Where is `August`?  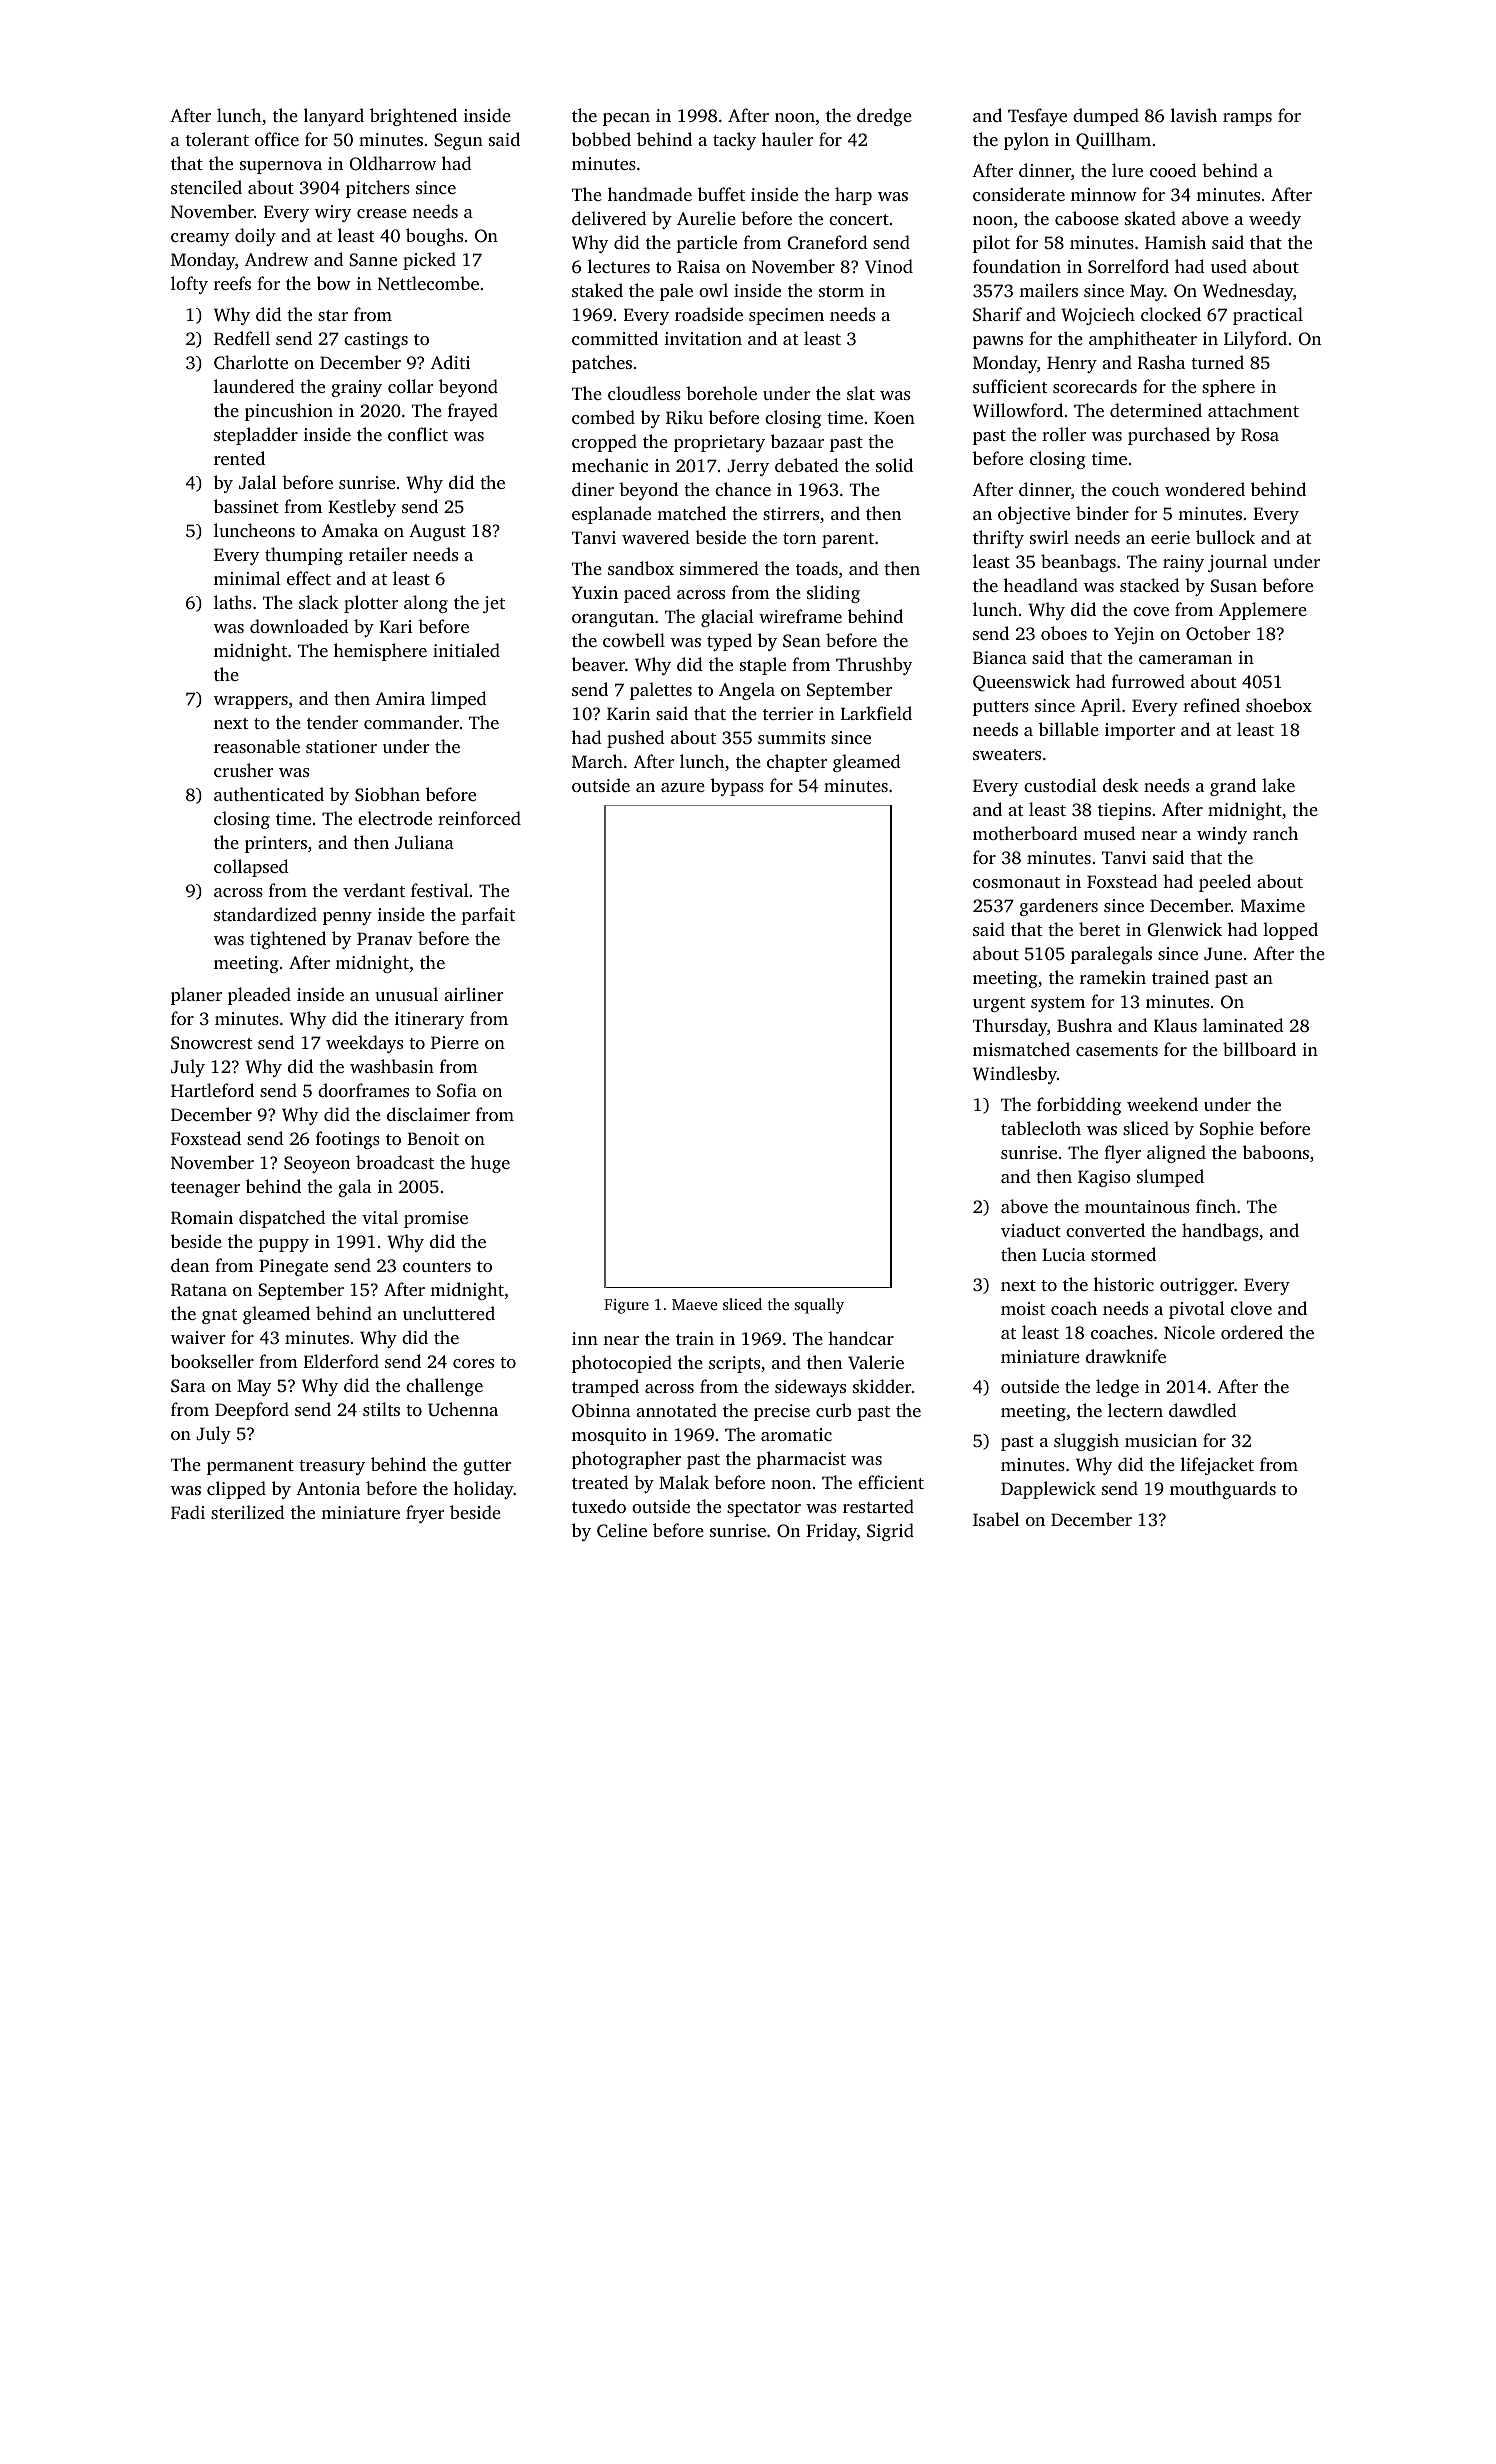 August is located at coordinates (437, 532).
